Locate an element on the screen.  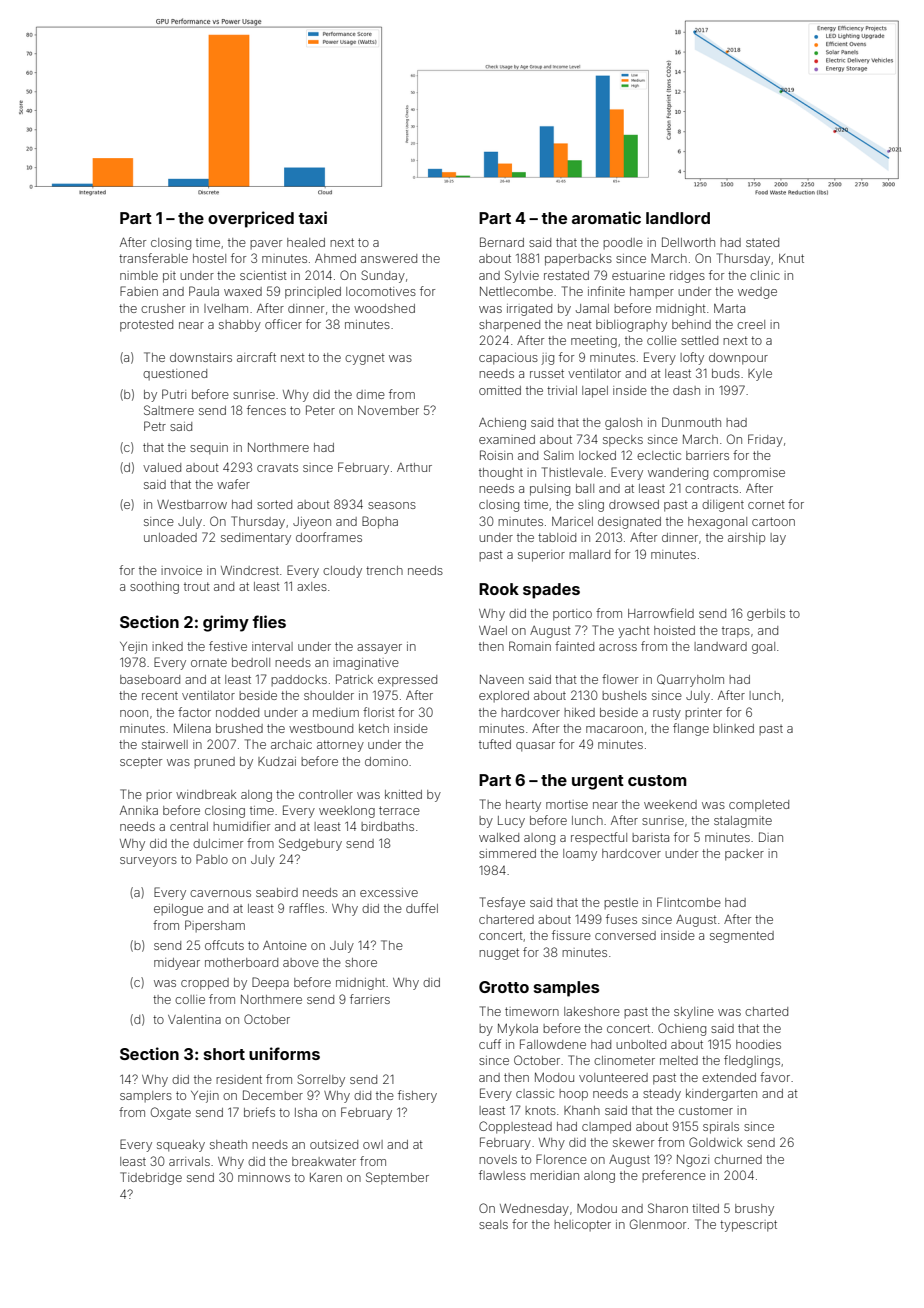
domino is located at coordinates (386, 761).
